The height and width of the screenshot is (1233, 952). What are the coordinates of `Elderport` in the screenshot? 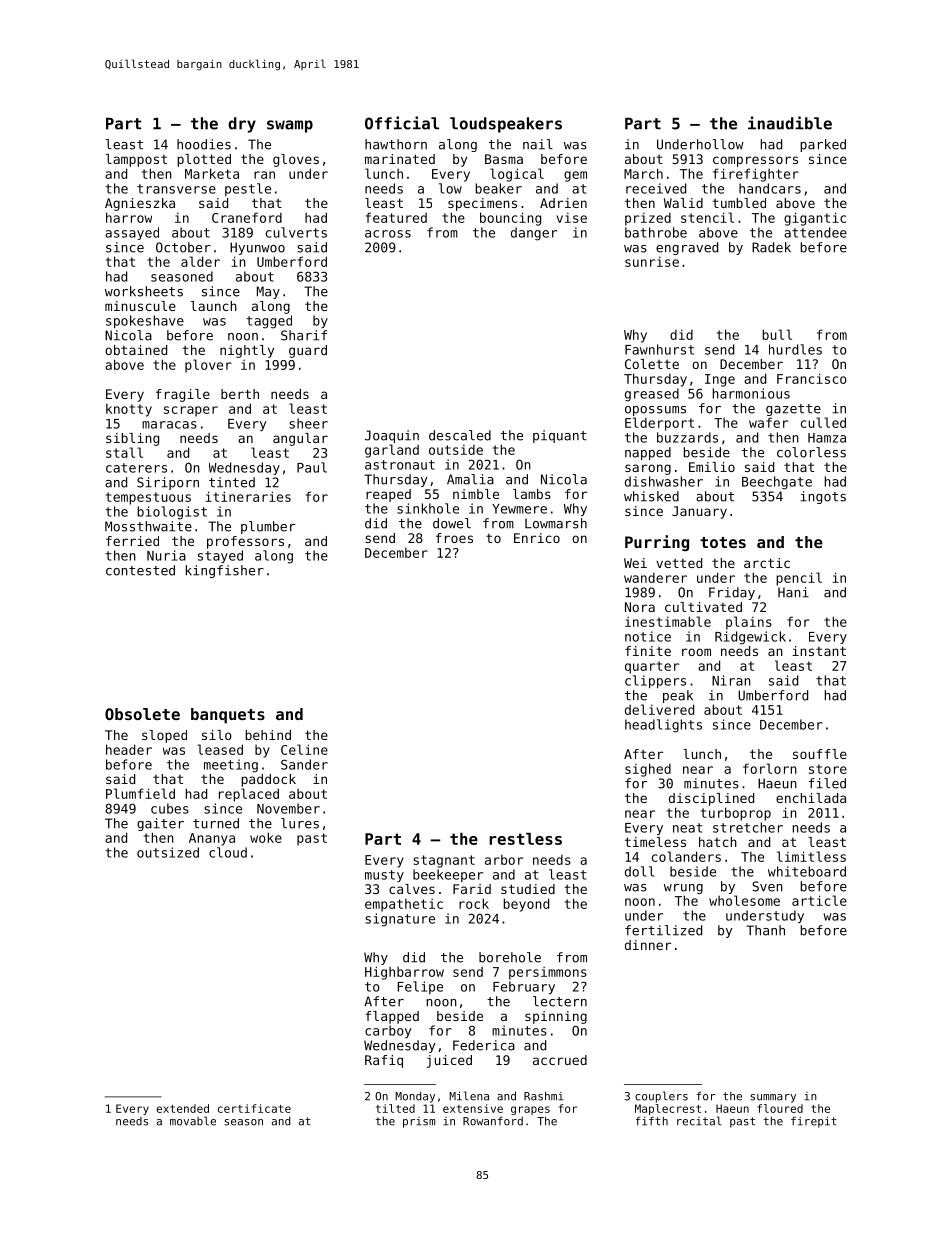 It's located at (659, 424).
